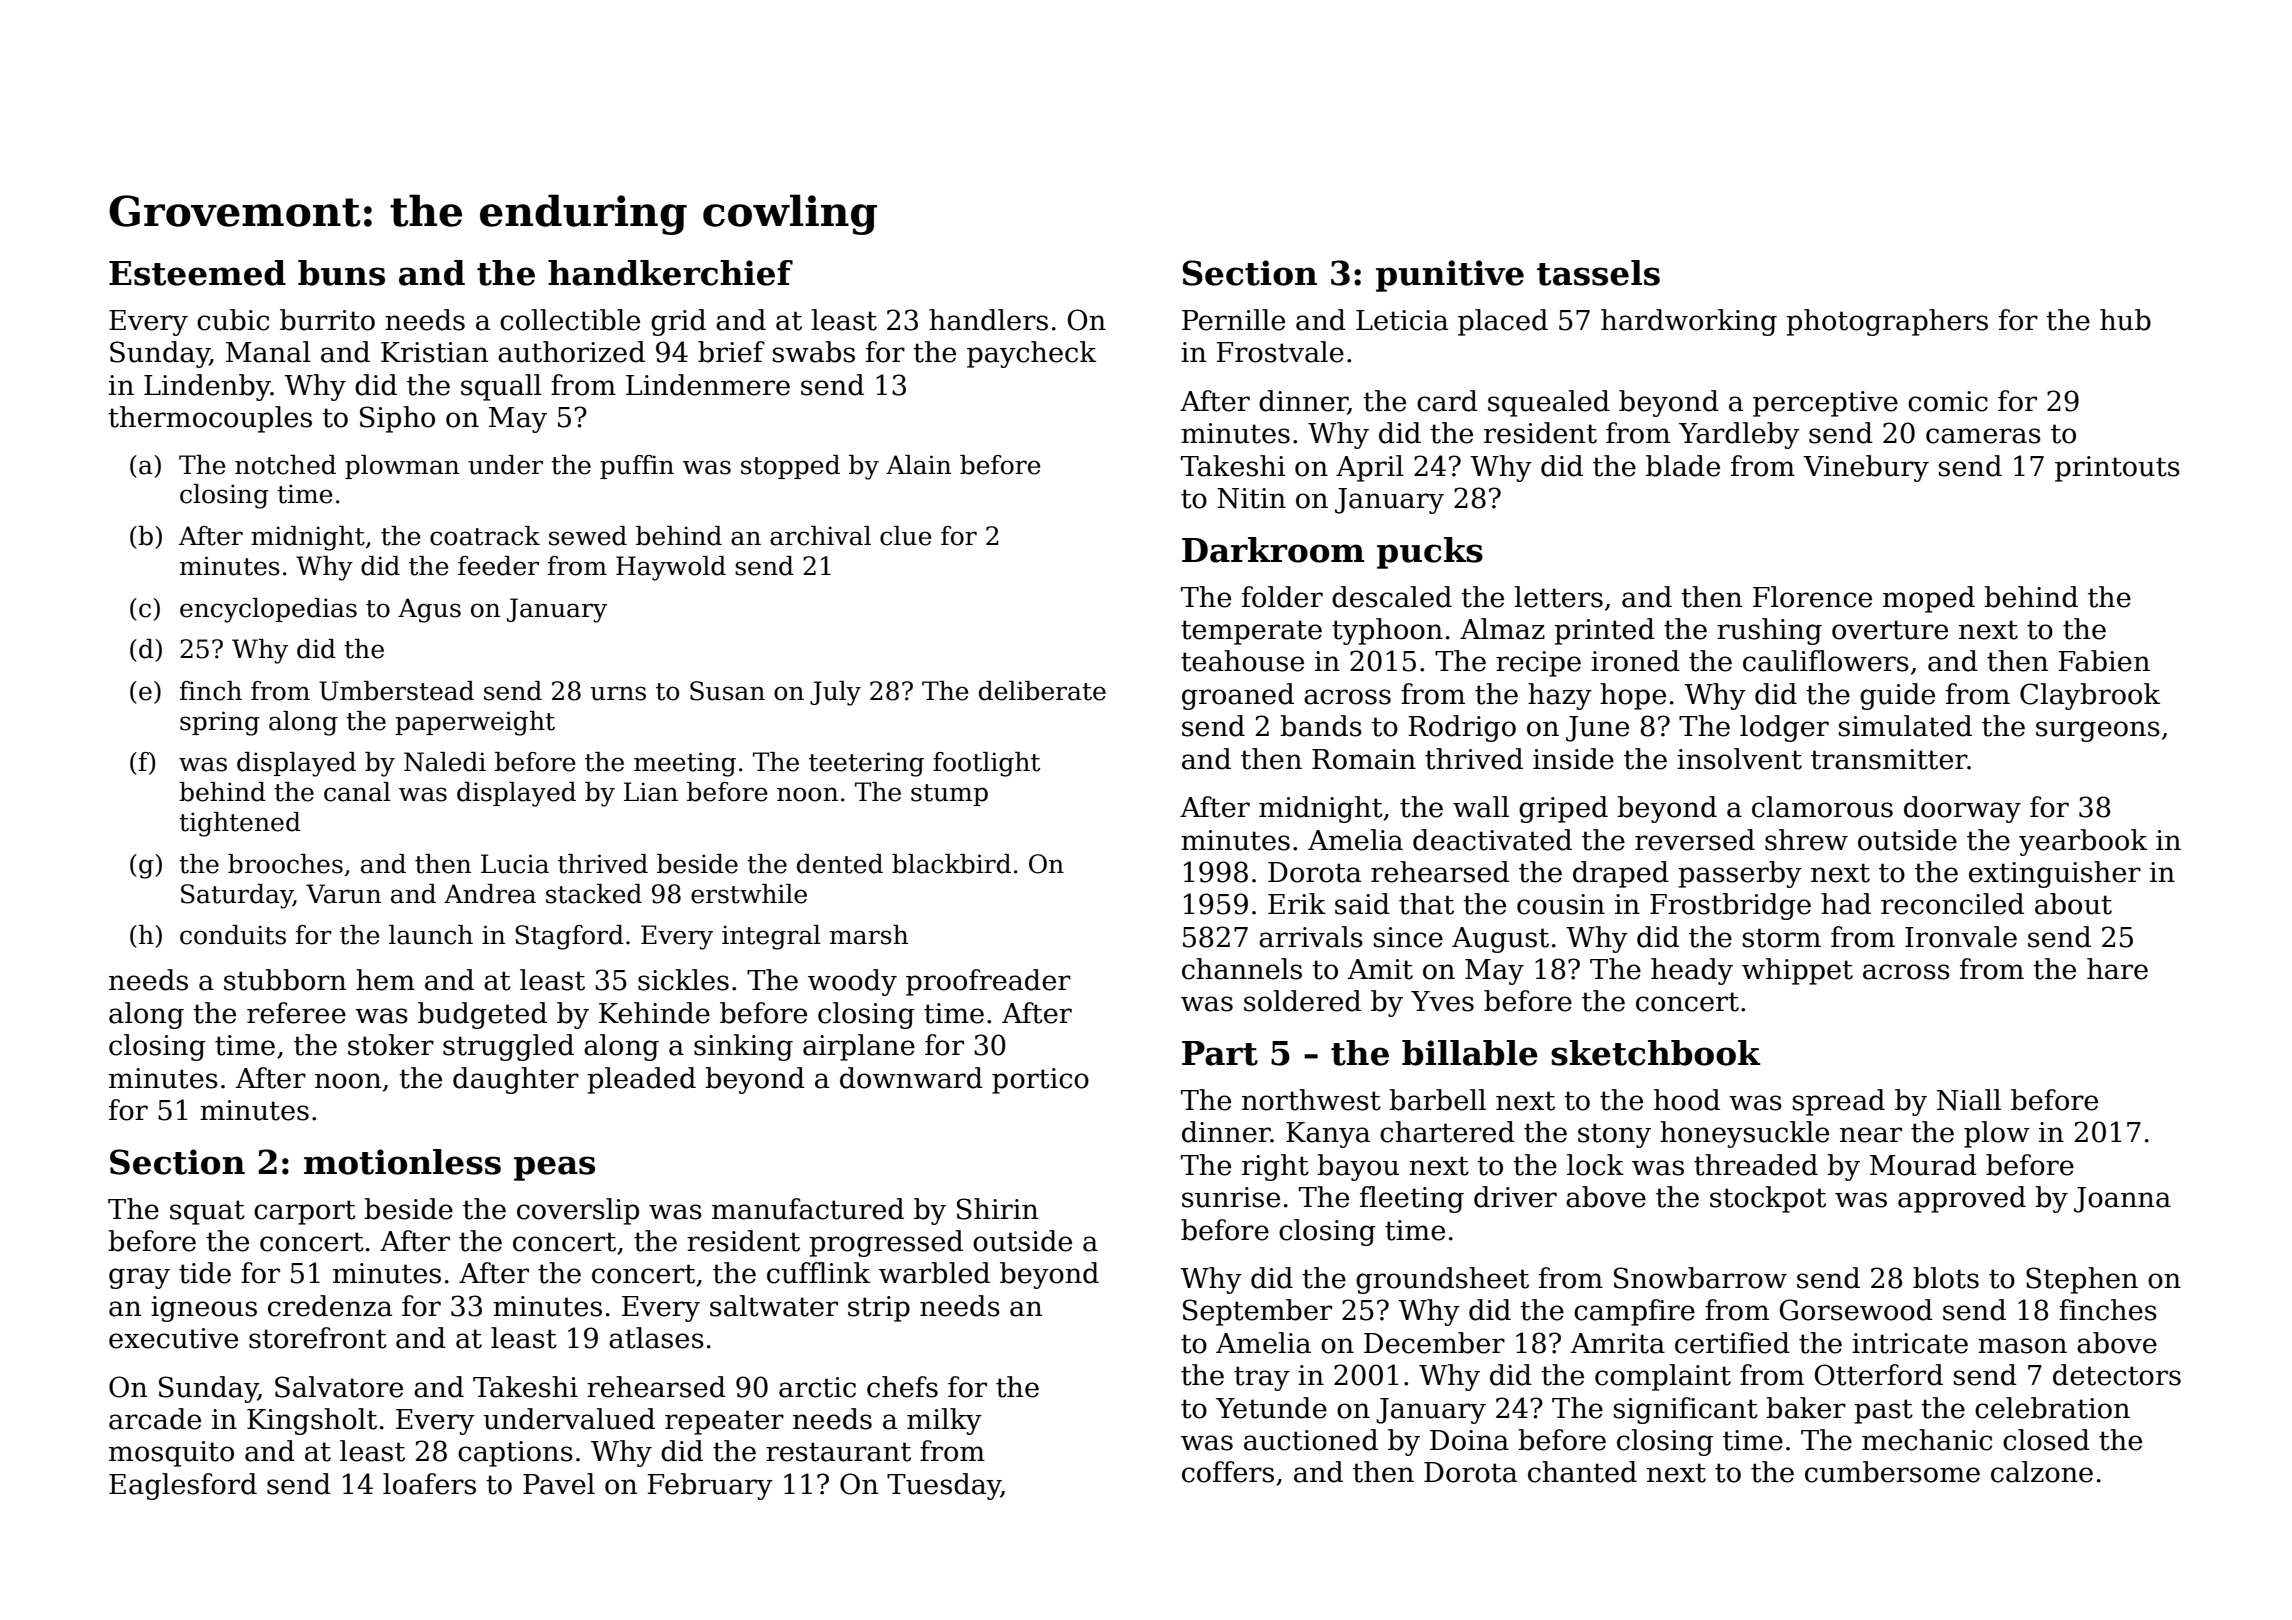 The image size is (2292, 1620). Describe the element at coordinates (1946, 1278) in the screenshot. I see `blots` at that location.
